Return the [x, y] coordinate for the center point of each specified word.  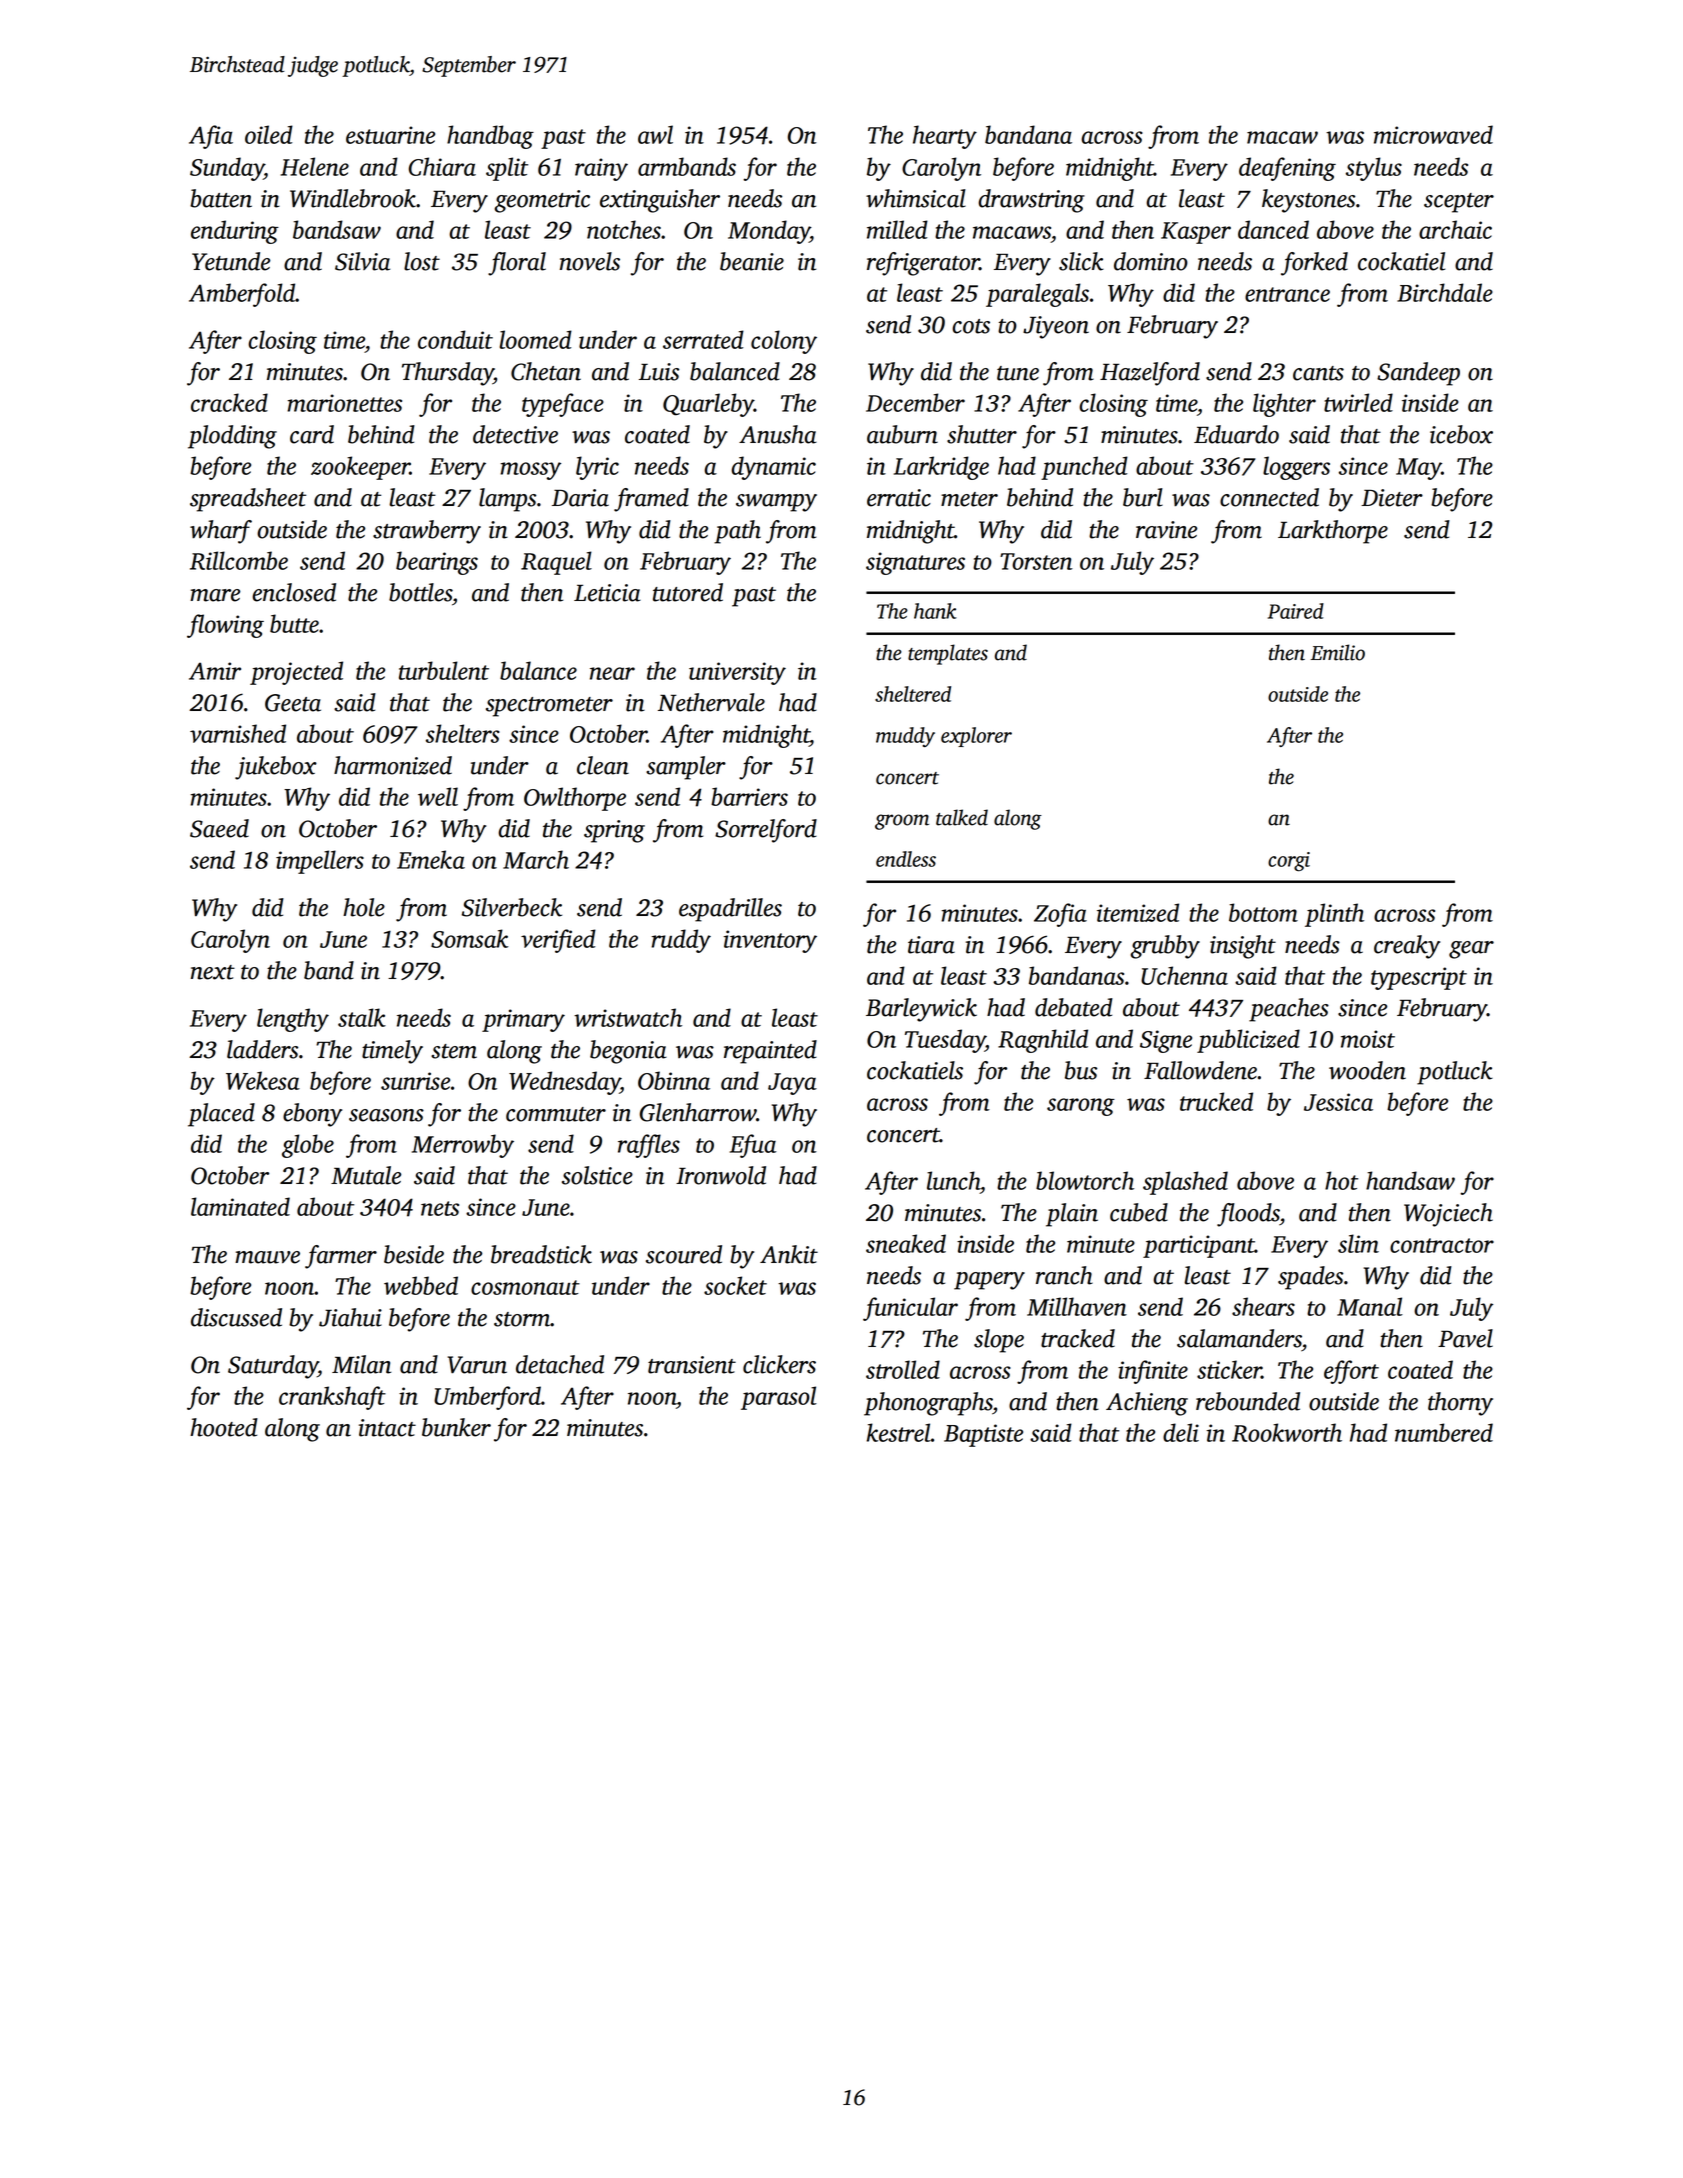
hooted [224, 1427]
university [737, 673]
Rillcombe [239, 560]
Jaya [792, 1084]
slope [999, 1341]
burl [1143, 497]
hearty [945, 137]
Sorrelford [766, 831]
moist [1368, 1039]
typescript [1419, 978]
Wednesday [564, 1083]
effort [1351, 1372]
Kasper [1196, 233]
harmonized [393, 765]
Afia [211, 137]
